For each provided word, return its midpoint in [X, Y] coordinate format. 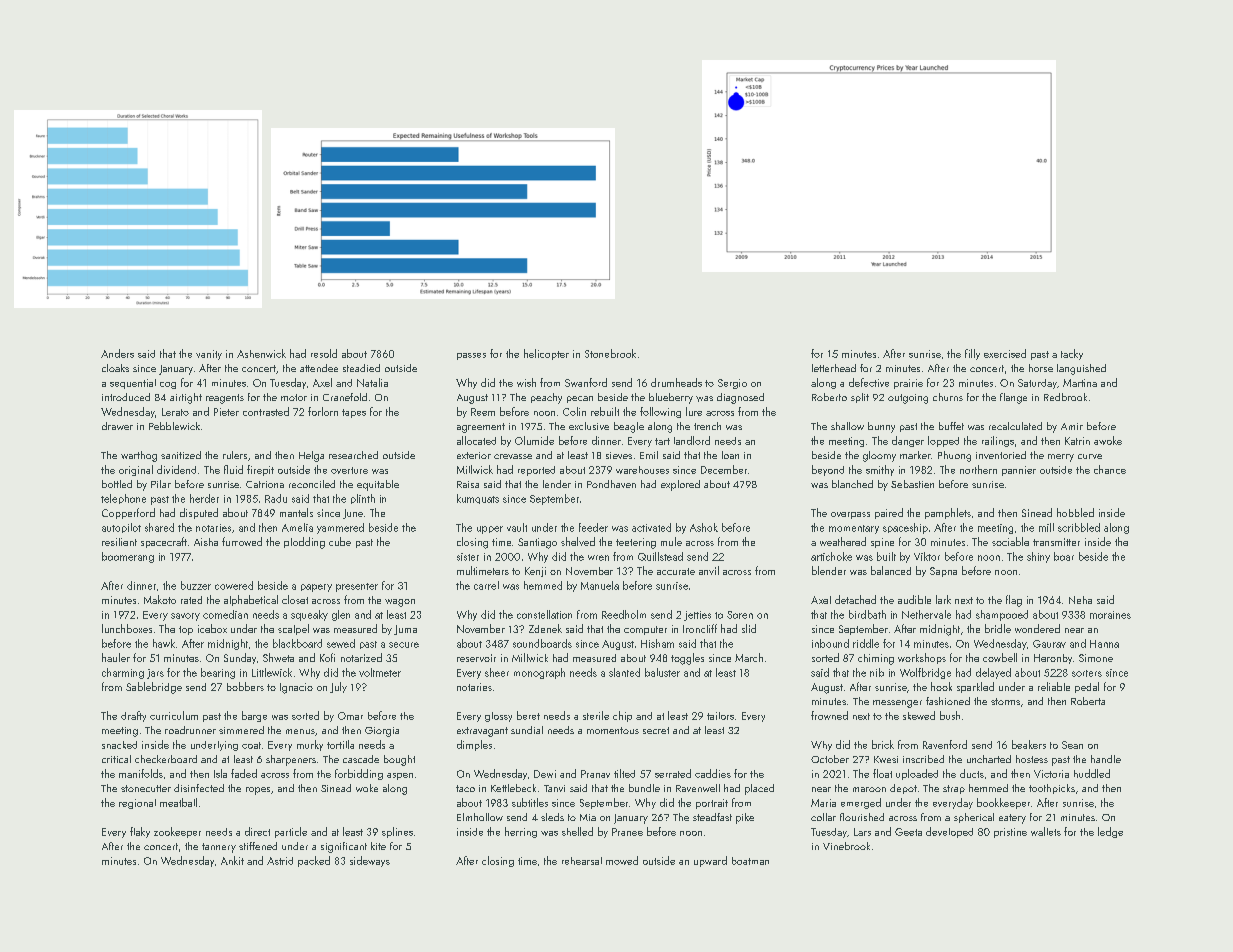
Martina [1080, 383]
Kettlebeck [513, 788]
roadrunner [190, 730]
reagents [225, 399]
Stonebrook [610, 353]
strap [954, 789]
